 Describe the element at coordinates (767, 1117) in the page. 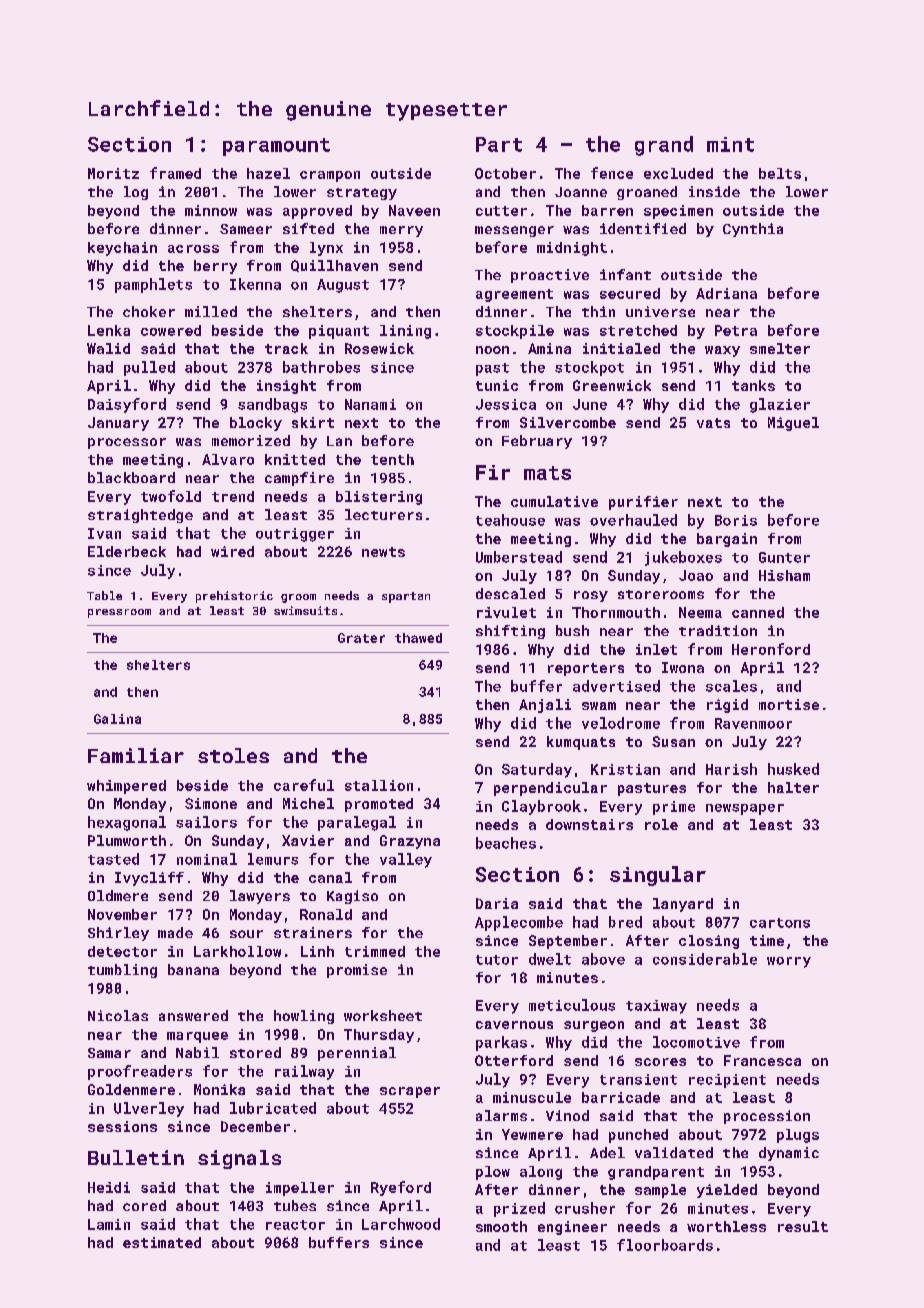

I see `procession` at that location.
